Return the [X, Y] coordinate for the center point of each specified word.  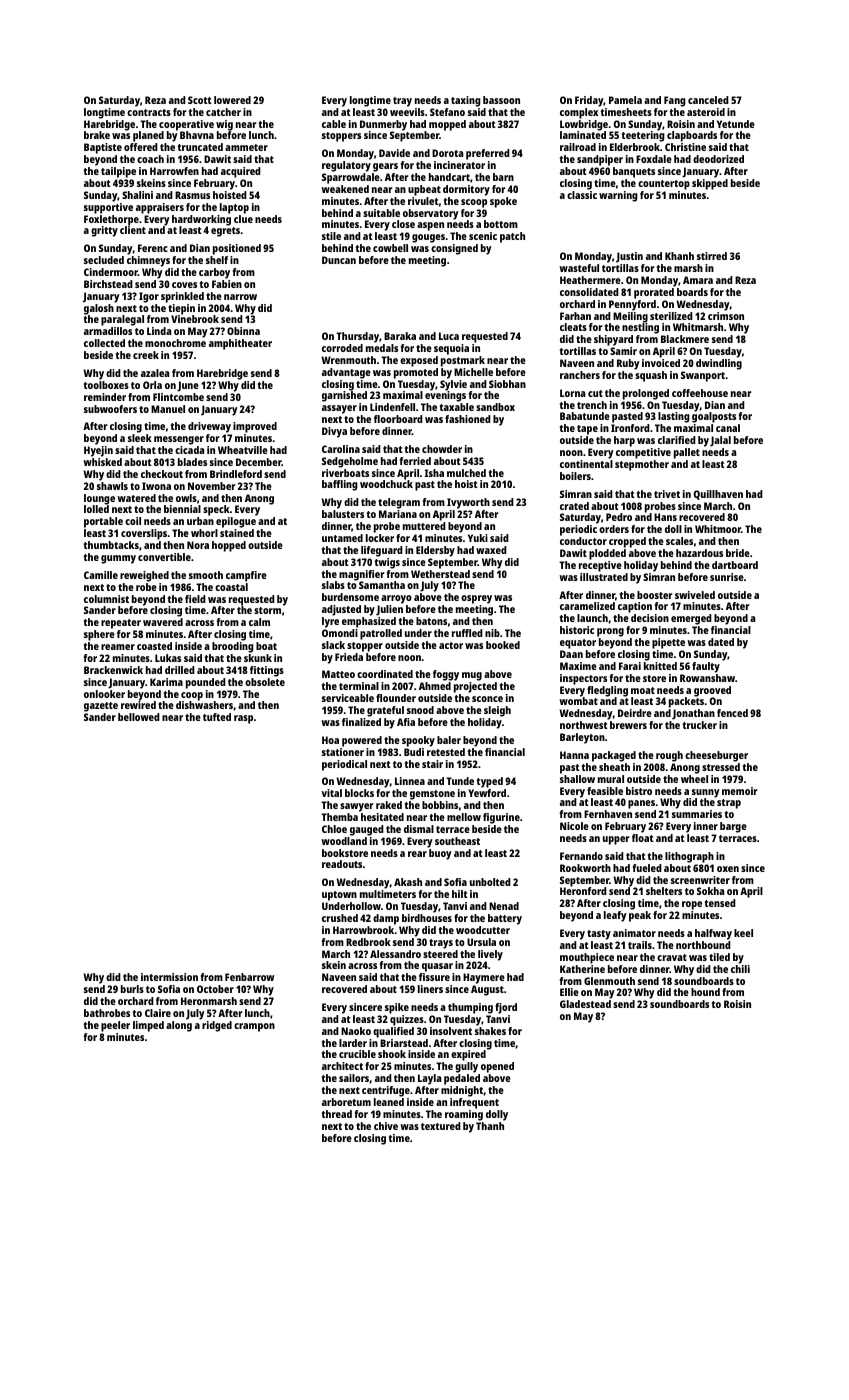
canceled [708, 100]
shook [392, 1054]
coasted [154, 646]
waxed [491, 550]
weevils [407, 112]
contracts [149, 112]
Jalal [720, 441]
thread [337, 1114]
